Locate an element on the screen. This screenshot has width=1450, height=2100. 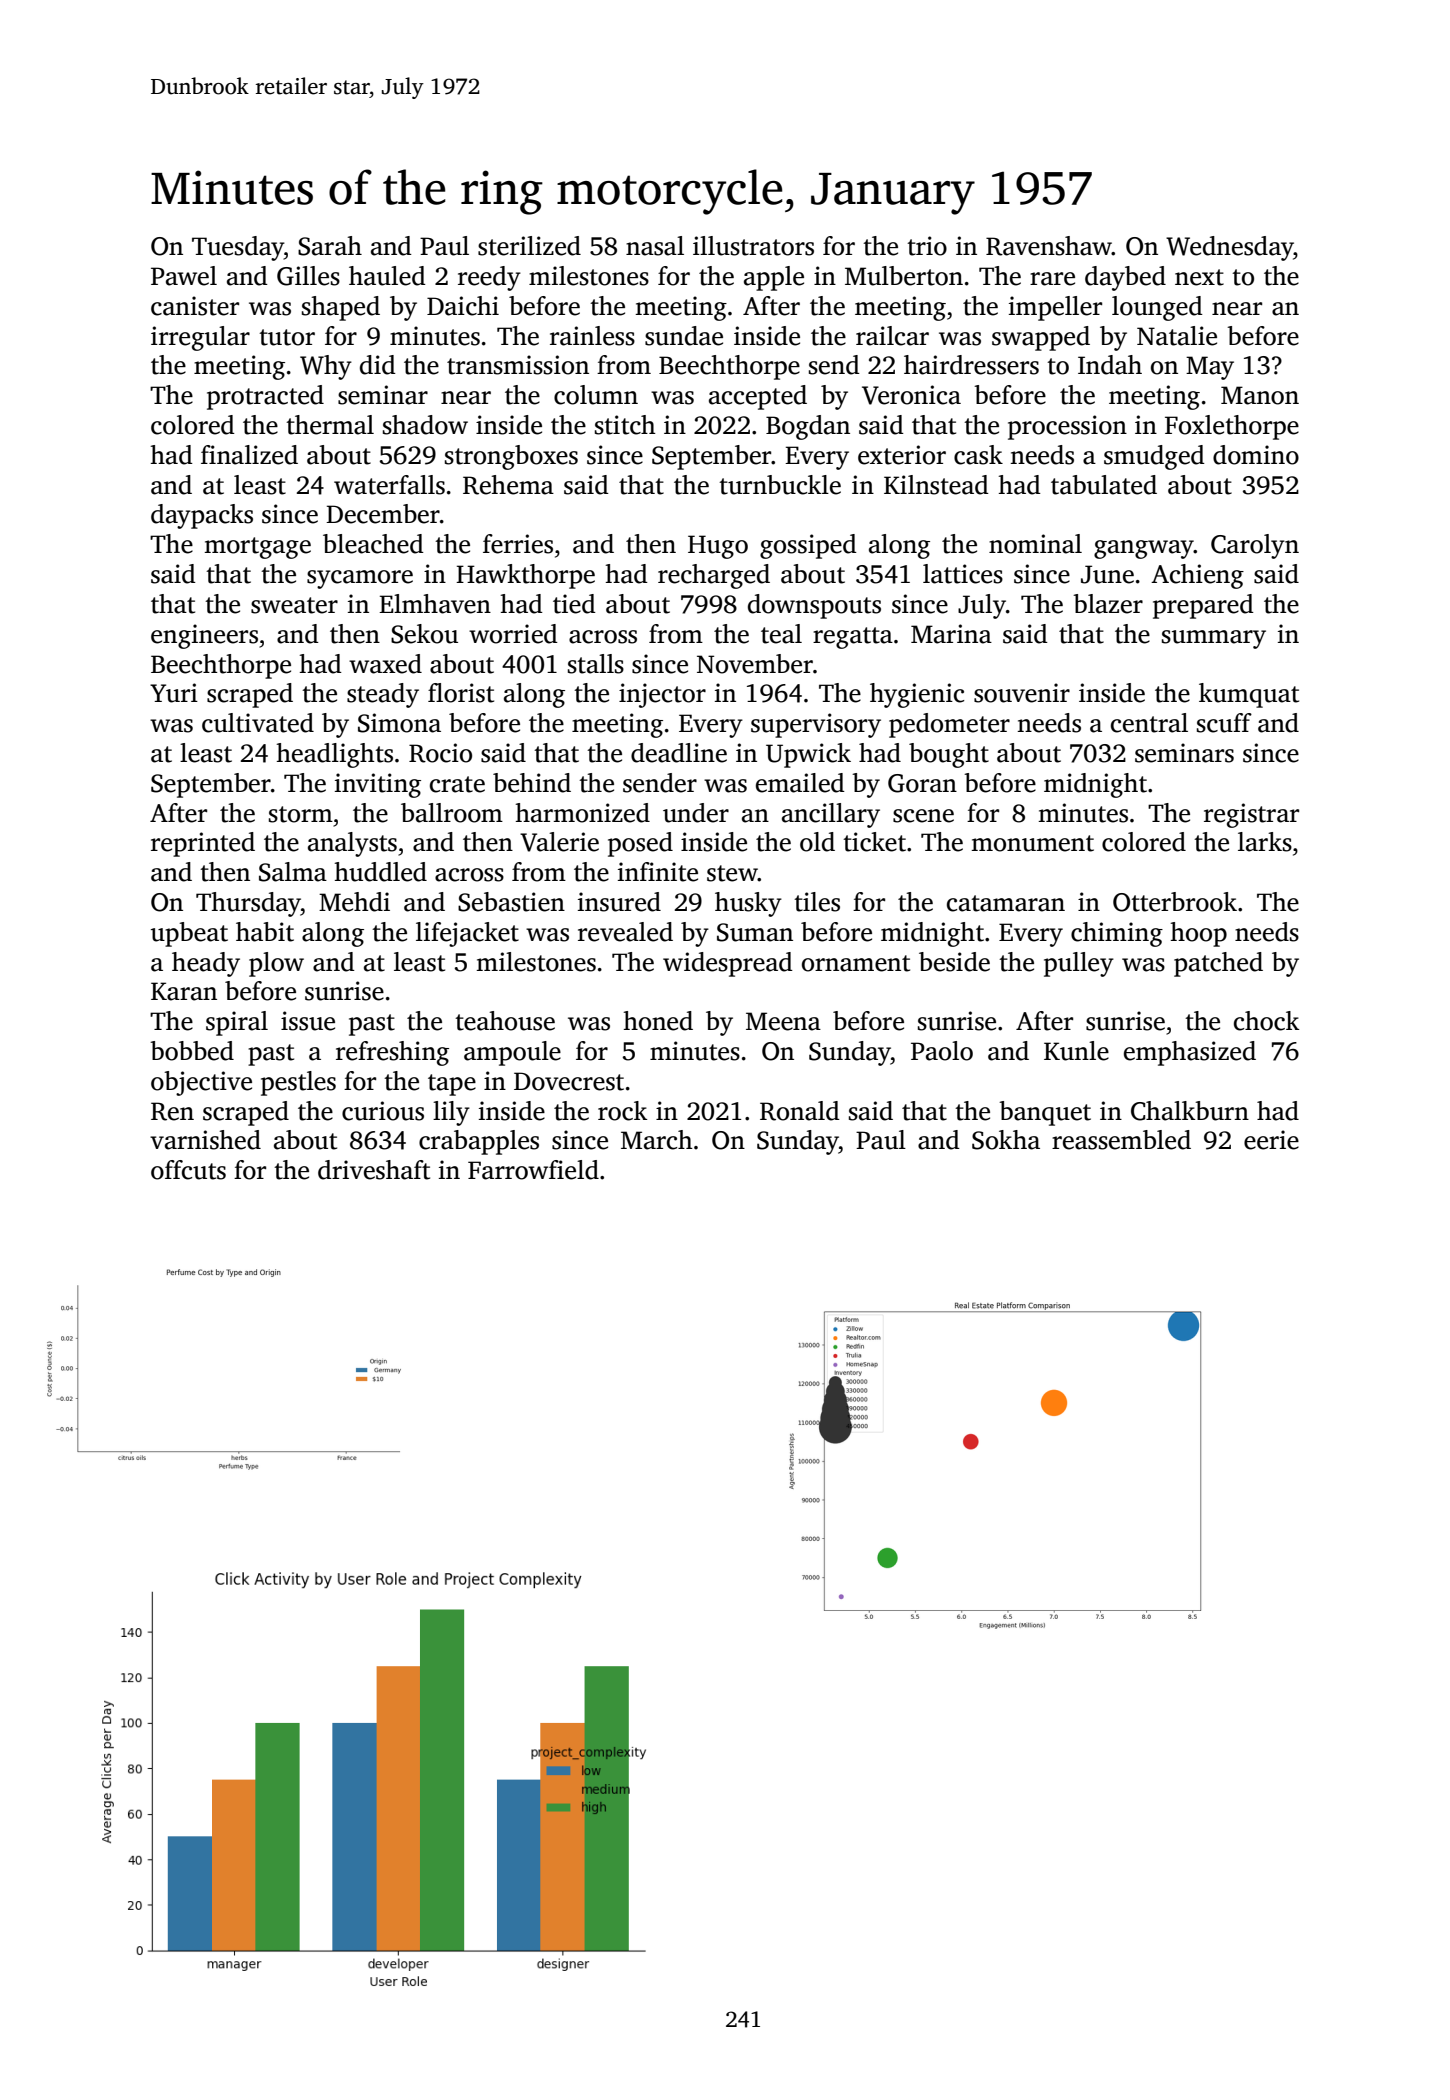
trio is located at coordinates (927, 246).
